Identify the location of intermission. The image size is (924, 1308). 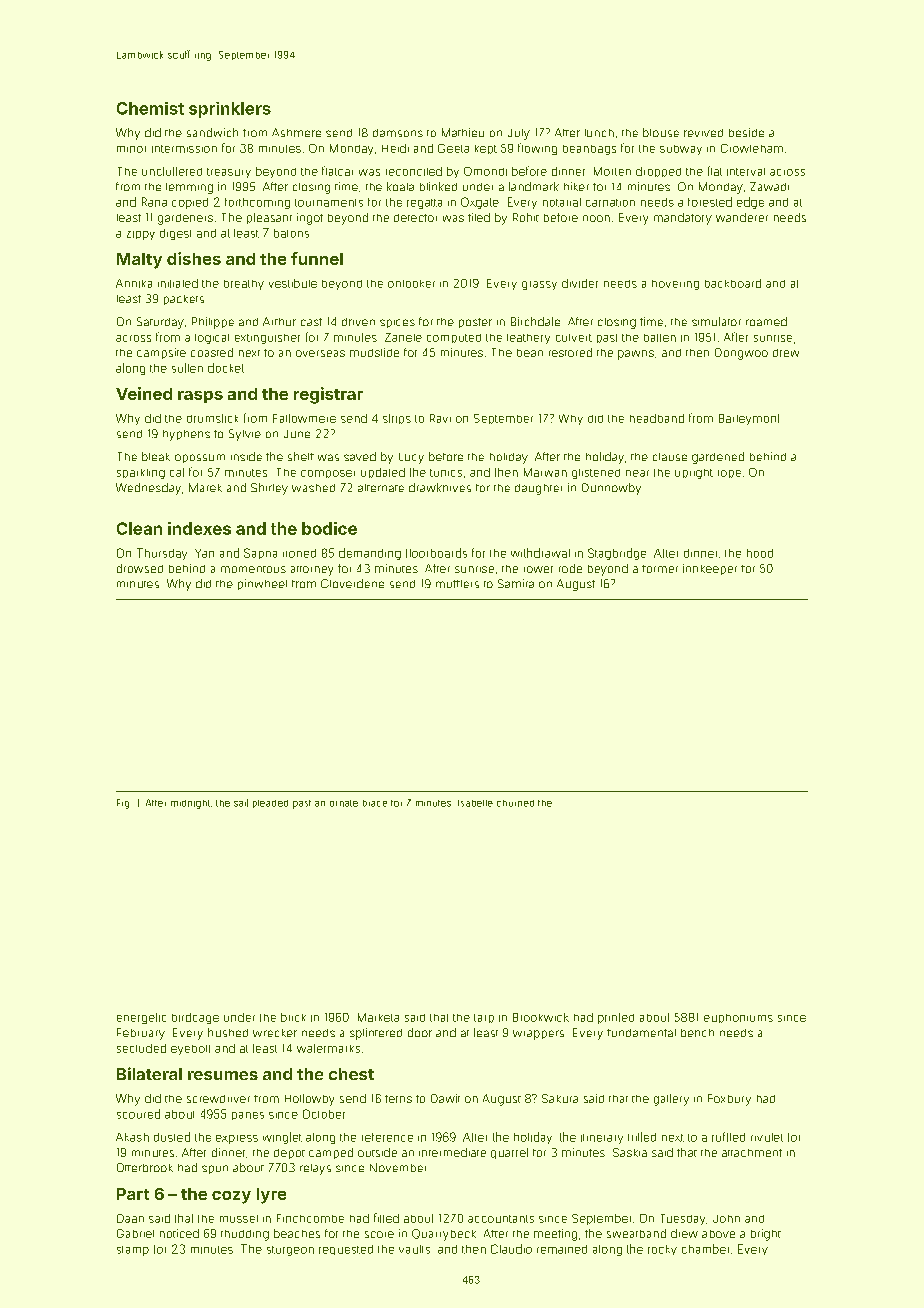
(184, 149).
